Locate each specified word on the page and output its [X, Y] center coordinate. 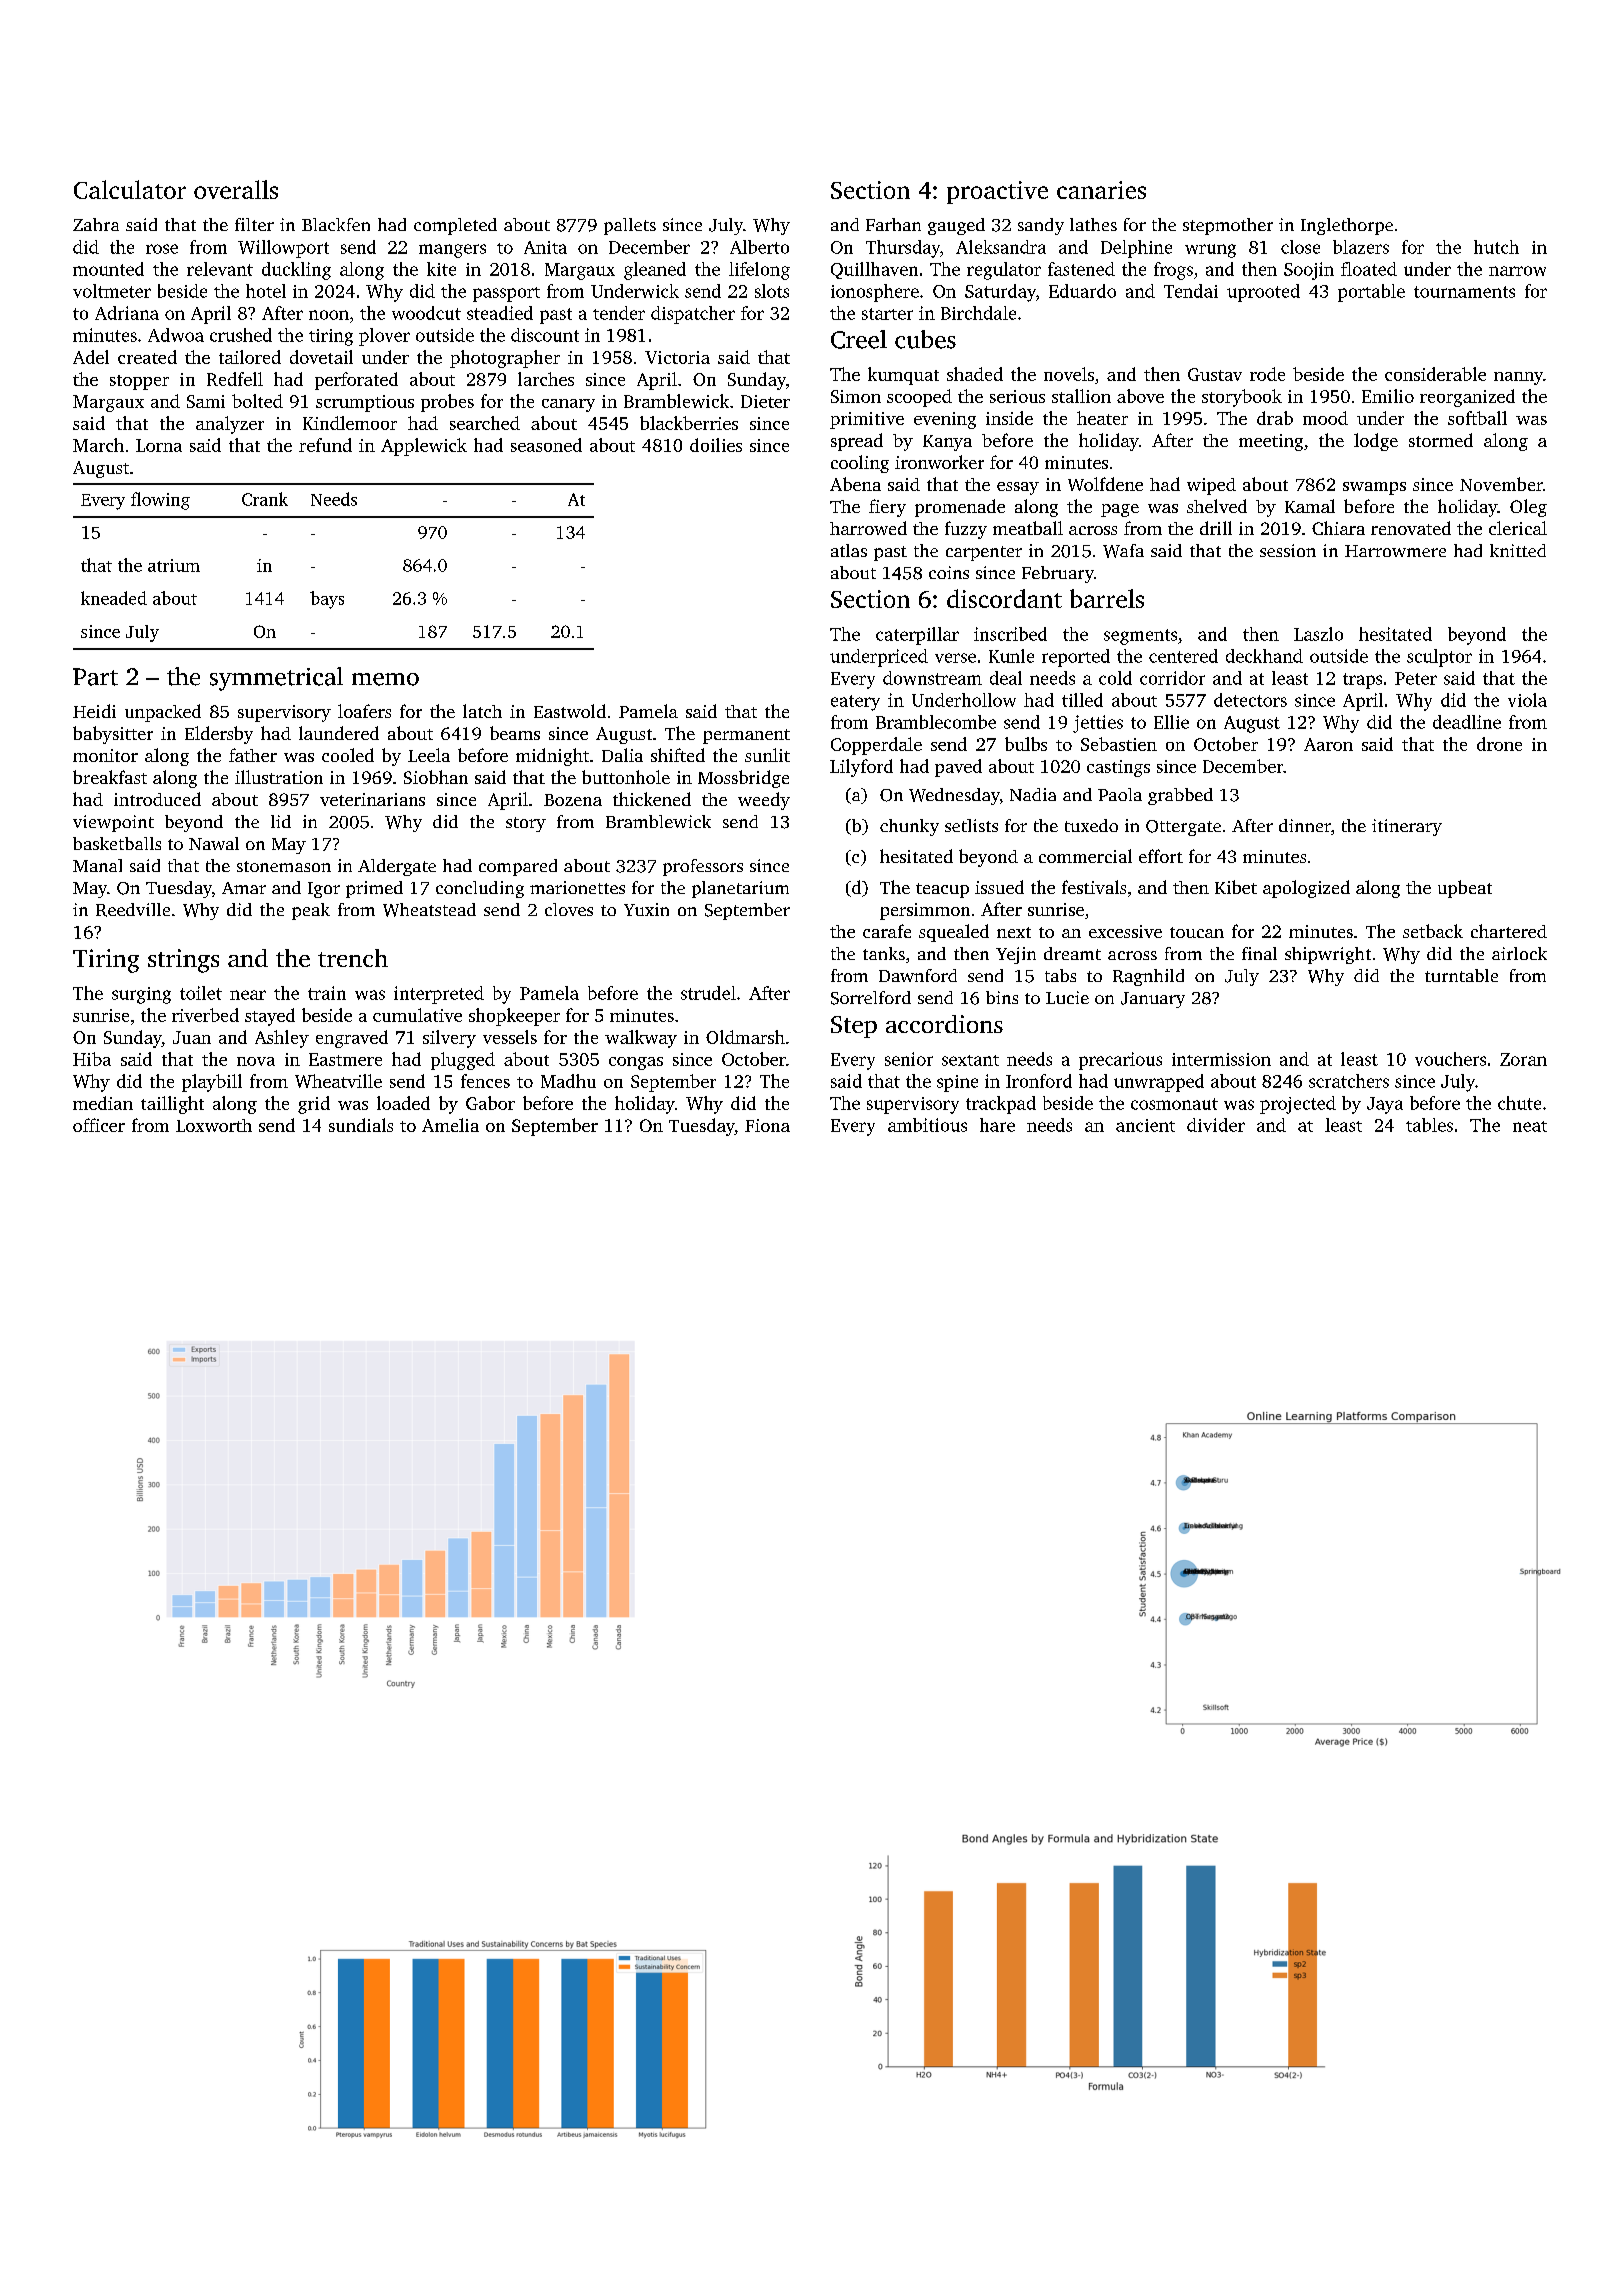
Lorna [159, 445]
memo [385, 679]
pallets [630, 226]
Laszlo [1318, 634]
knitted [1518, 550]
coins [949, 572]
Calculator [130, 189]
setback [1433, 931]
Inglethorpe [1347, 226]
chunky [909, 827]
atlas [849, 550]
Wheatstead [429, 910]
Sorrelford [871, 998]
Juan [192, 1037]
